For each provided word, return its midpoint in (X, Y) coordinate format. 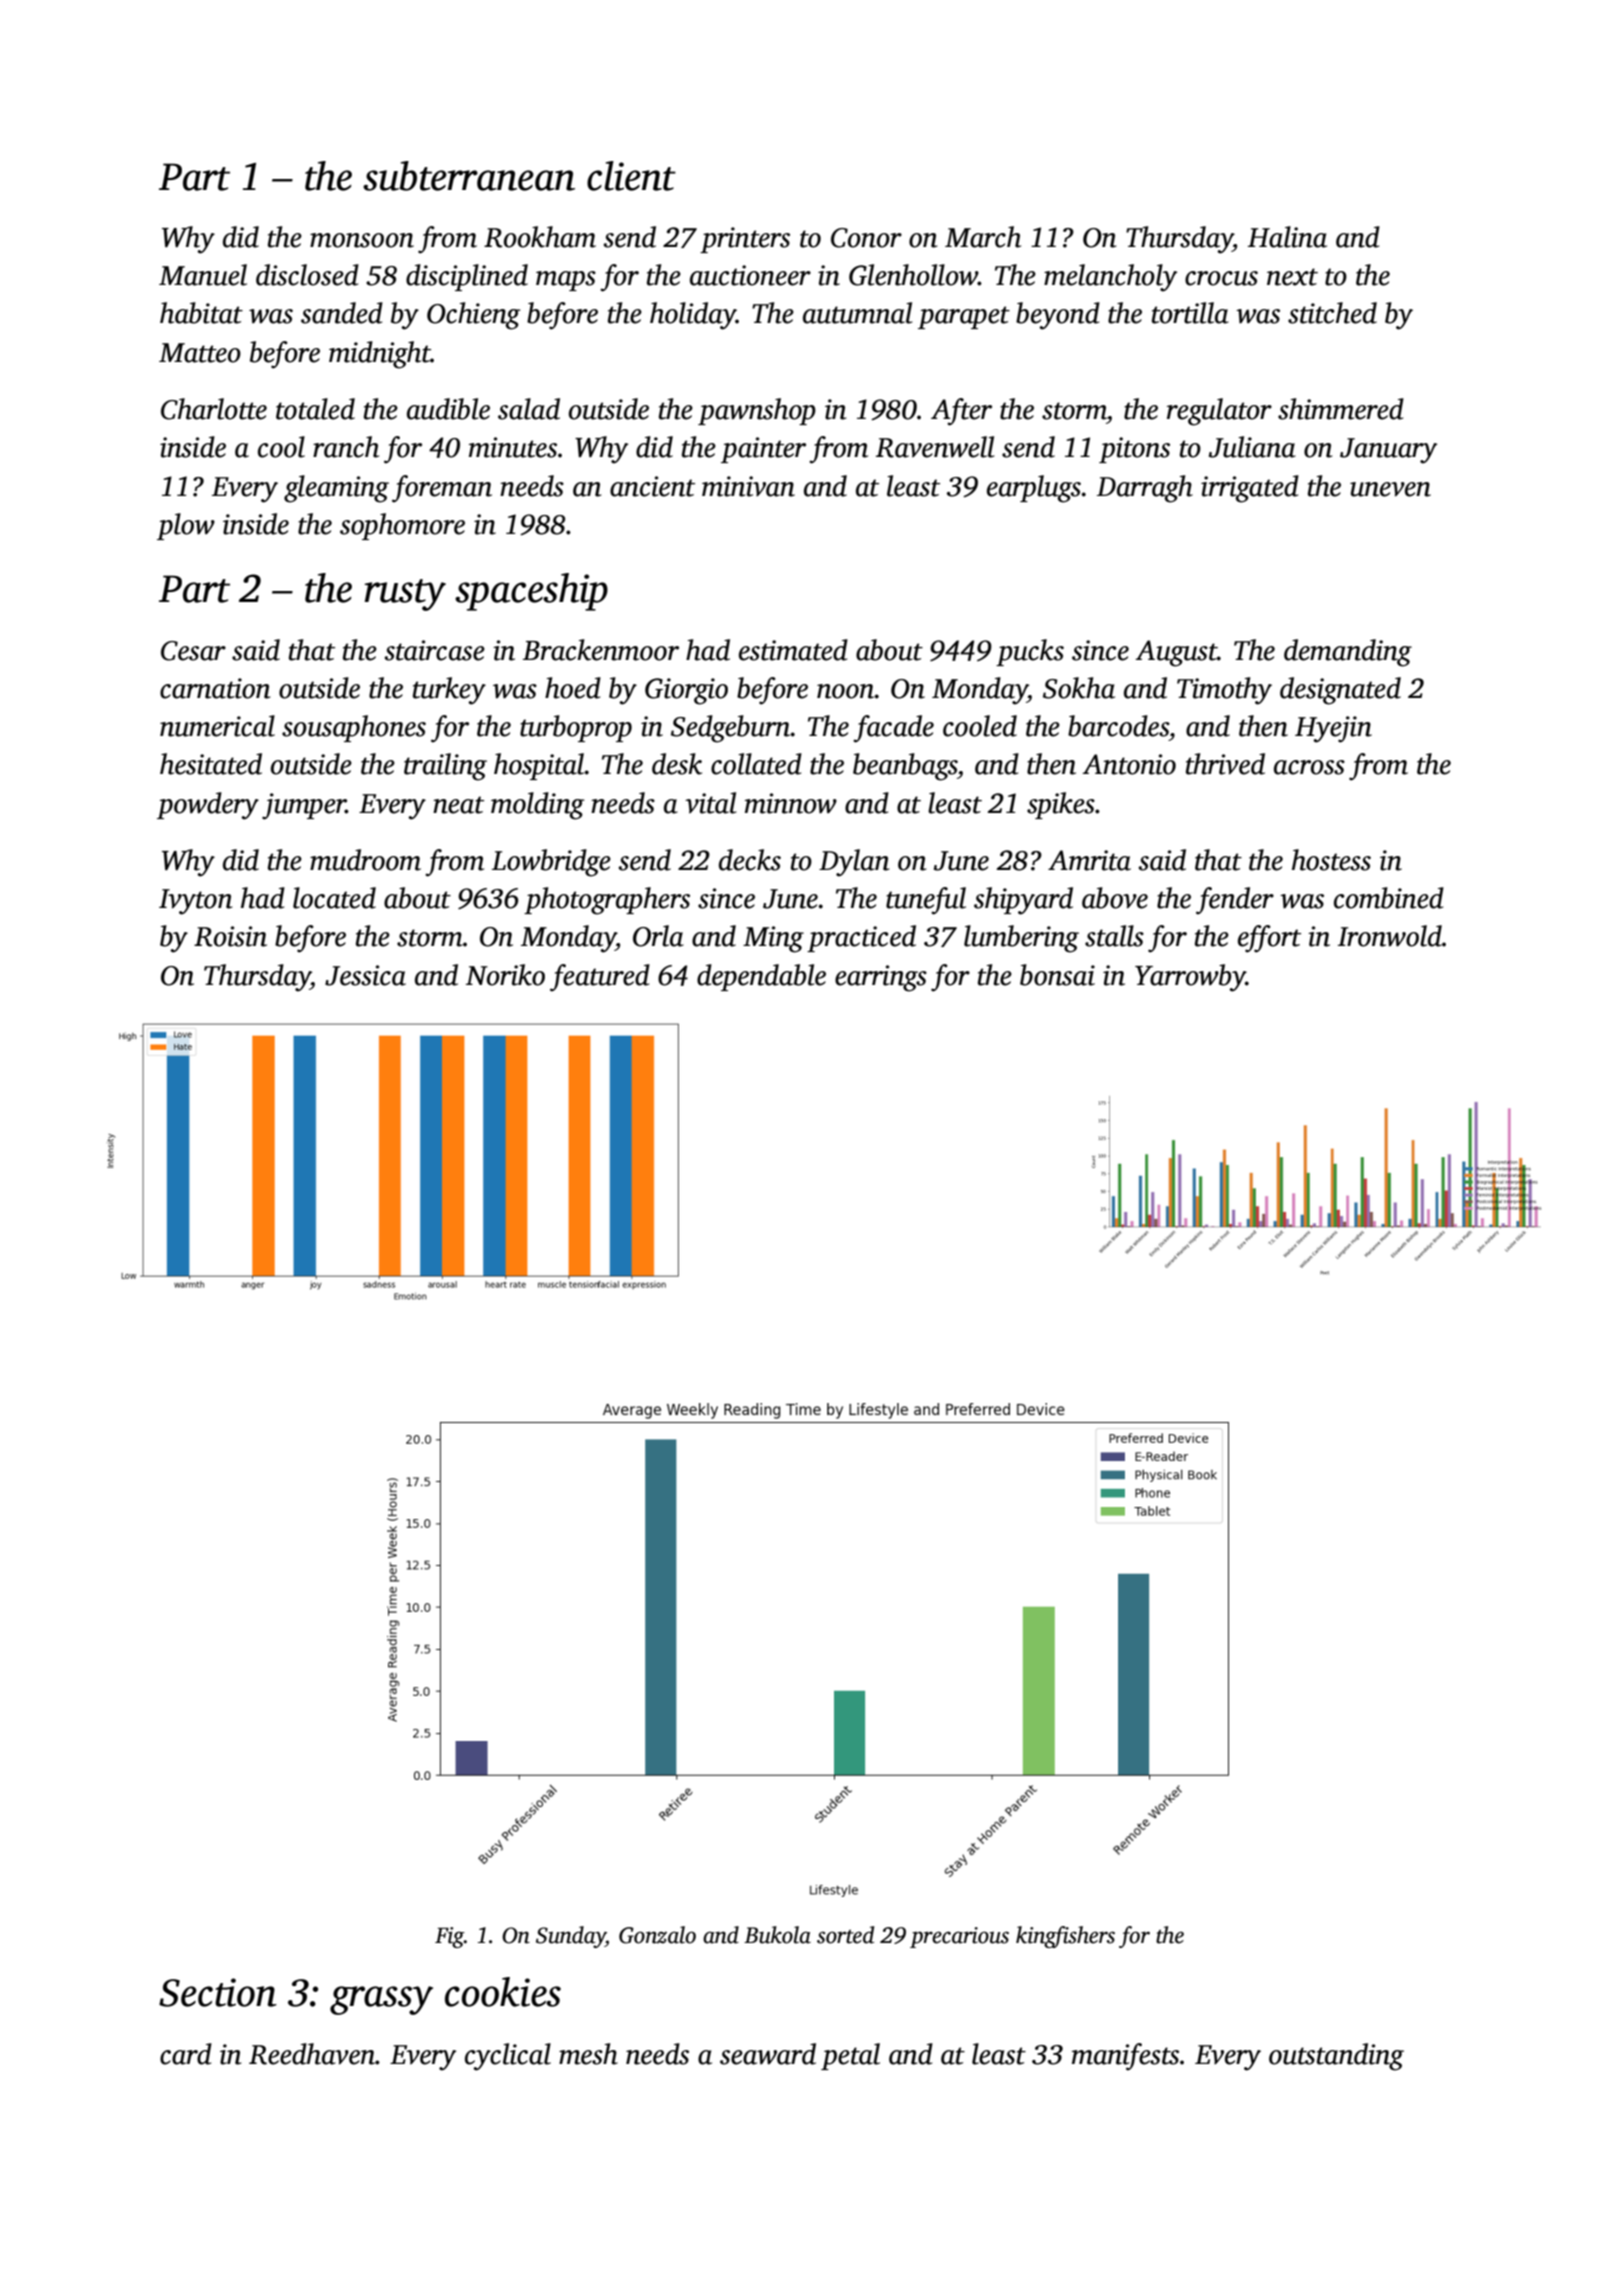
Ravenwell (935, 447)
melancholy (1110, 278)
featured (600, 978)
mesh (588, 2054)
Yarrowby (1190, 978)
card (186, 2054)
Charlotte (214, 409)
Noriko (505, 975)
